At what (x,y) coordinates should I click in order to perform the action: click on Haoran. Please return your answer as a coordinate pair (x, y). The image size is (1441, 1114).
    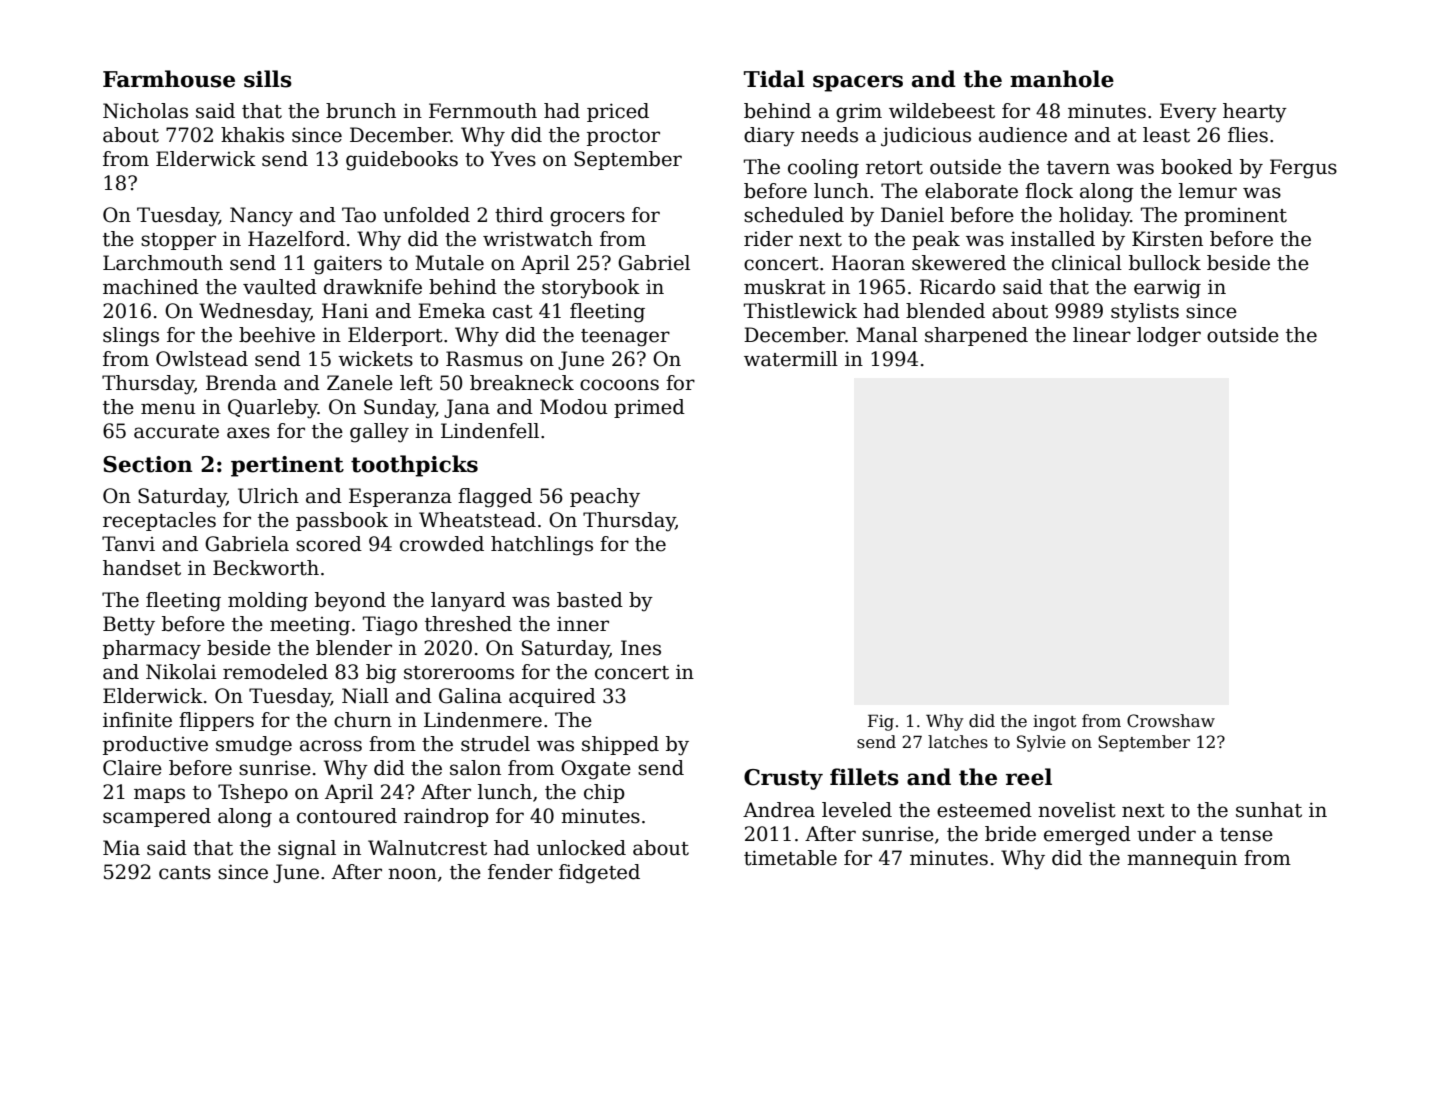
    Looking at the image, I should click on (868, 263).
